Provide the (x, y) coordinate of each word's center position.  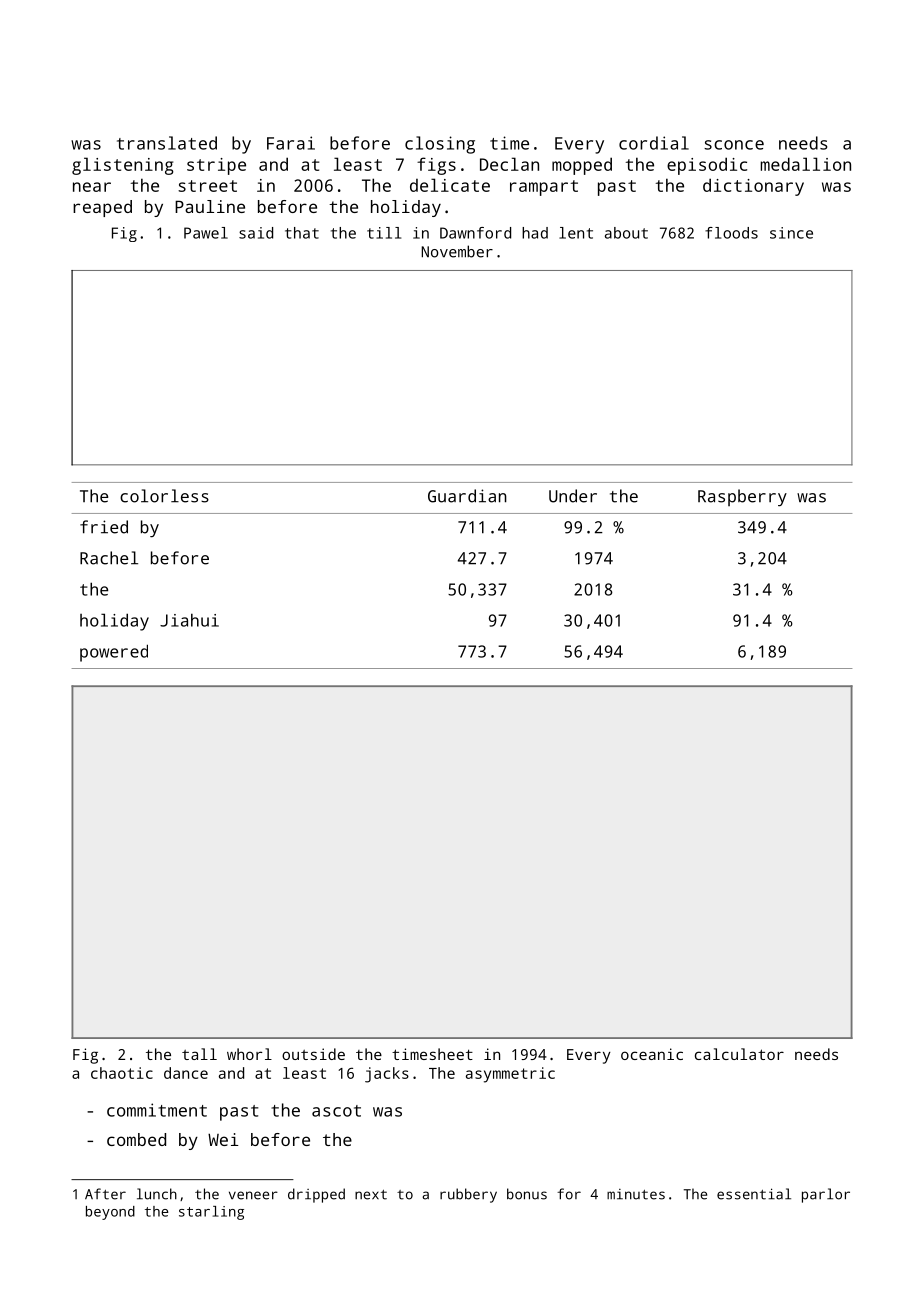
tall (199, 1054)
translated (167, 143)
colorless (164, 496)
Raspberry (742, 497)
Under (573, 496)
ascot (336, 1111)
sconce (734, 145)
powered (114, 653)
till (384, 233)
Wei (223, 1139)
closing (440, 145)
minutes (636, 1194)
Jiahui (189, 620)
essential (754, 1194)
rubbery (468, 1195)
